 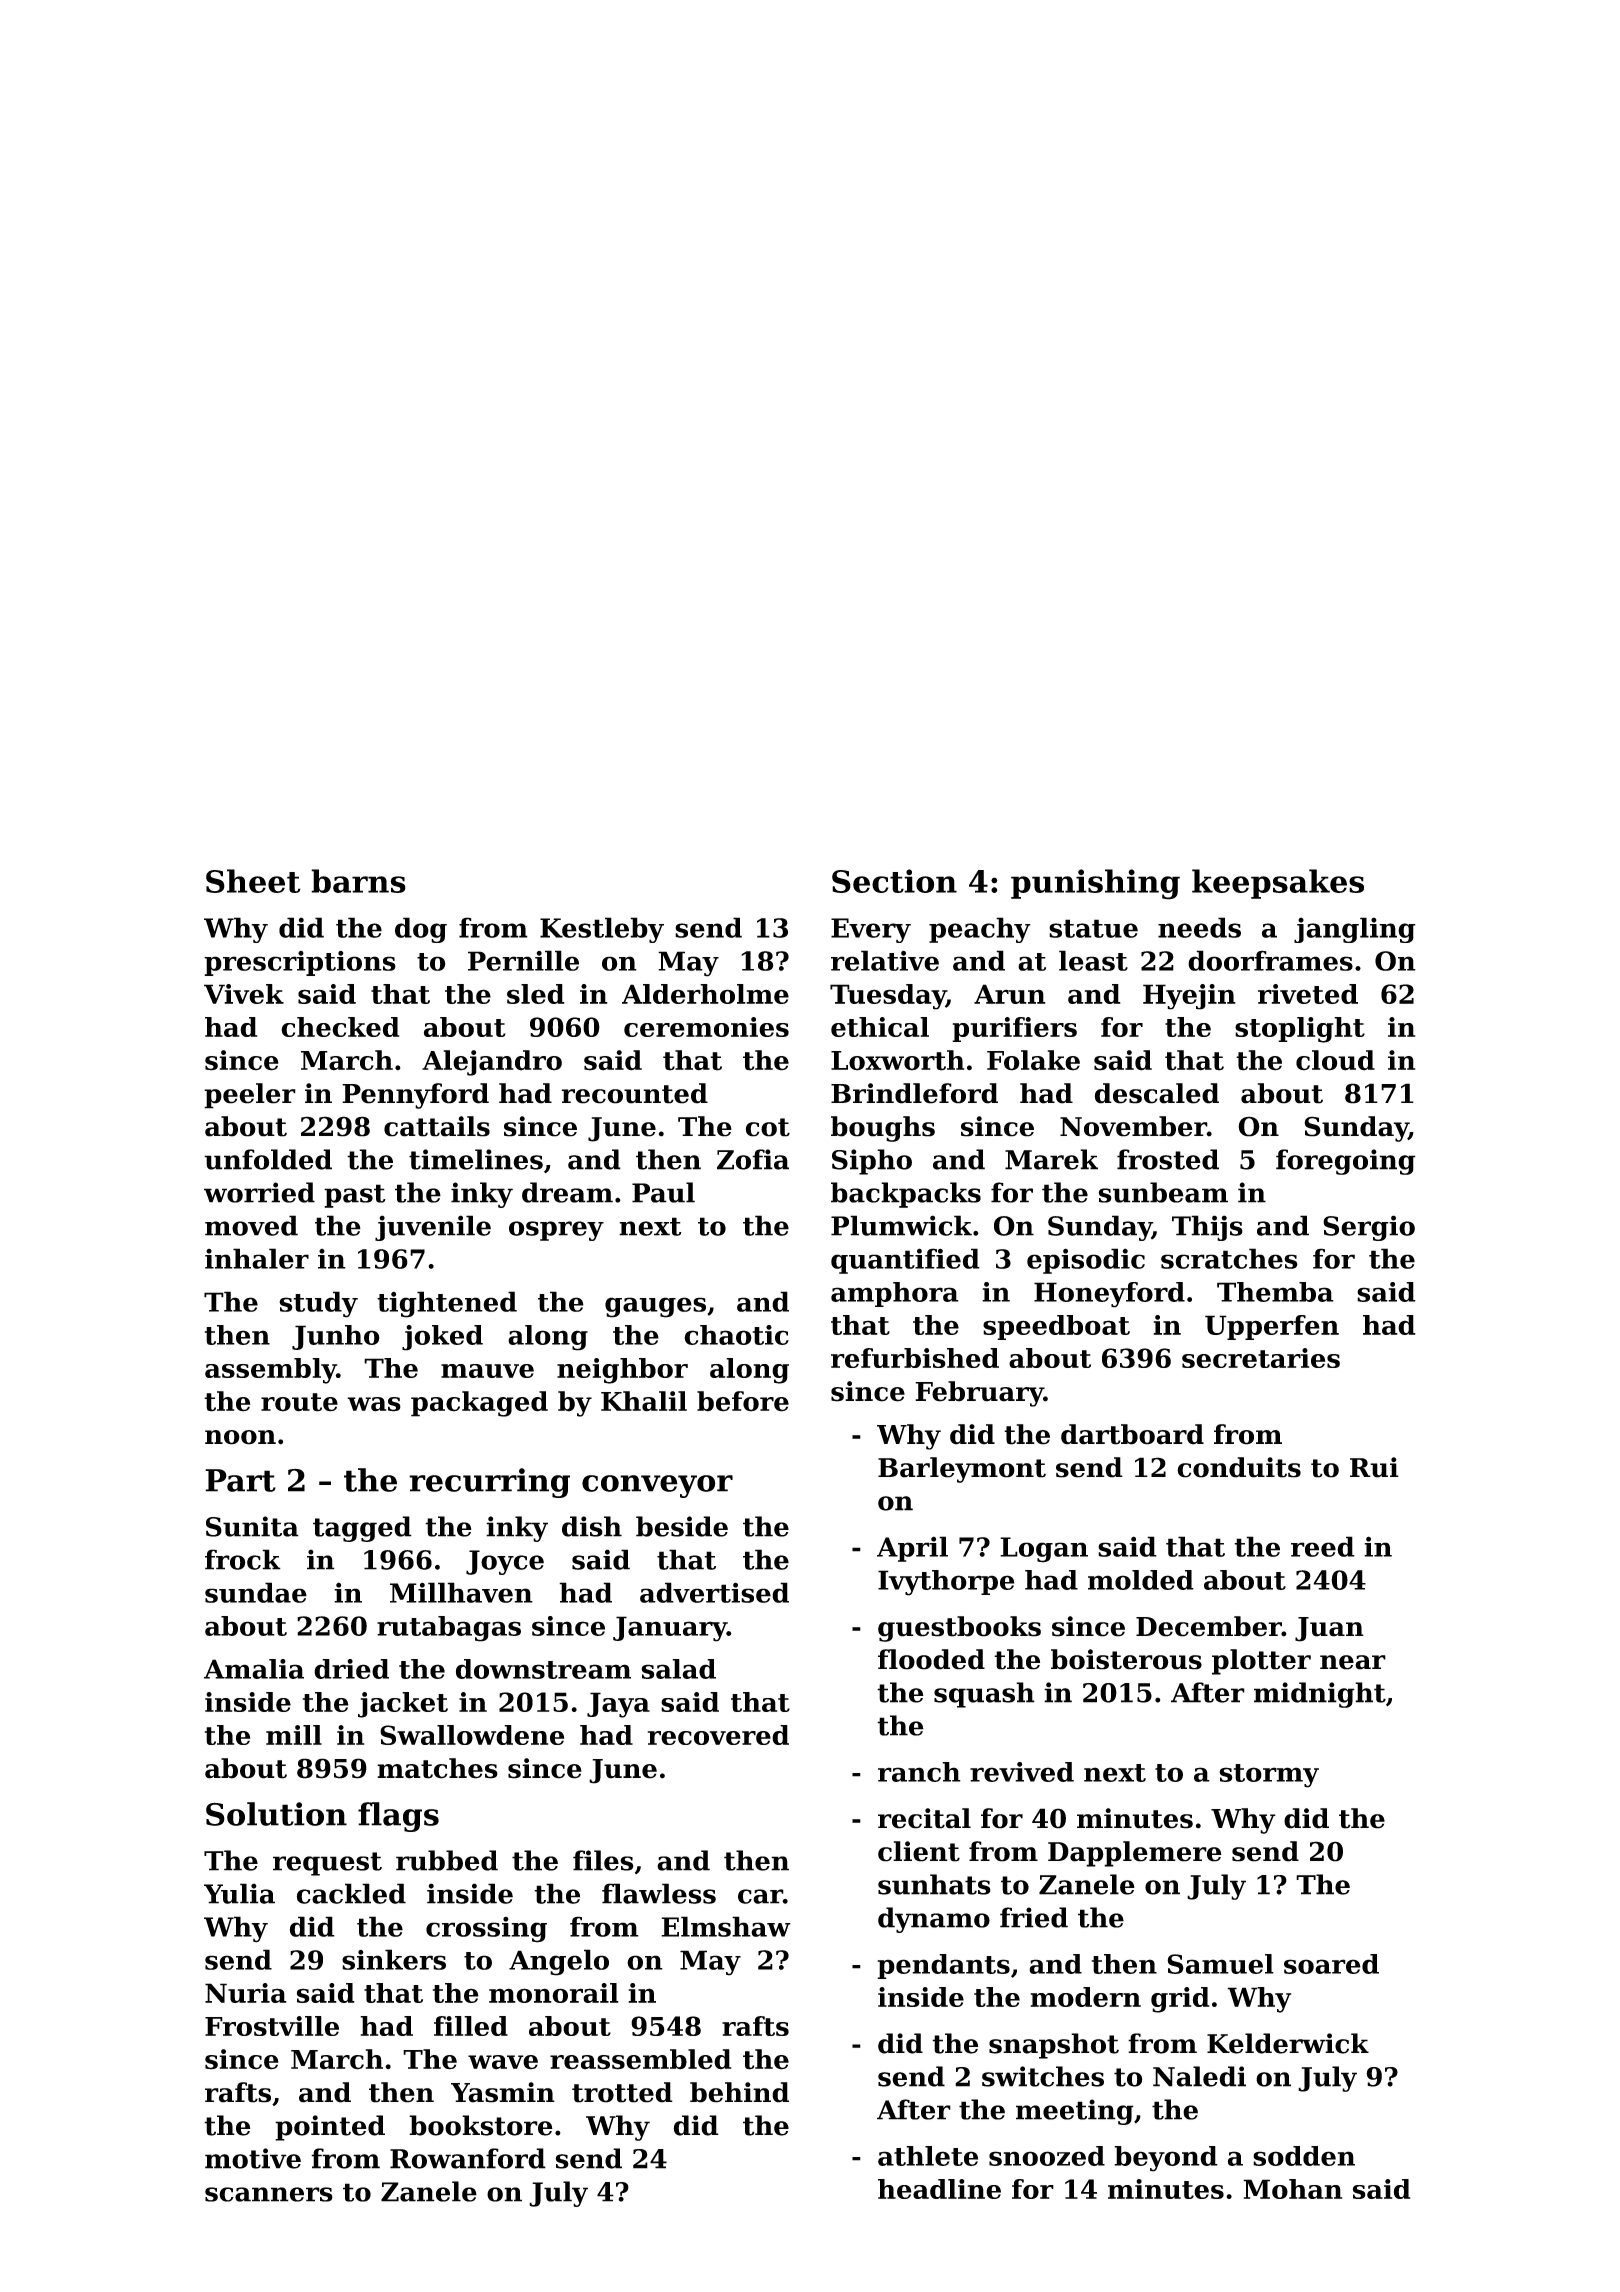 I want to click on Sheet, so click(x=253, y=881).
